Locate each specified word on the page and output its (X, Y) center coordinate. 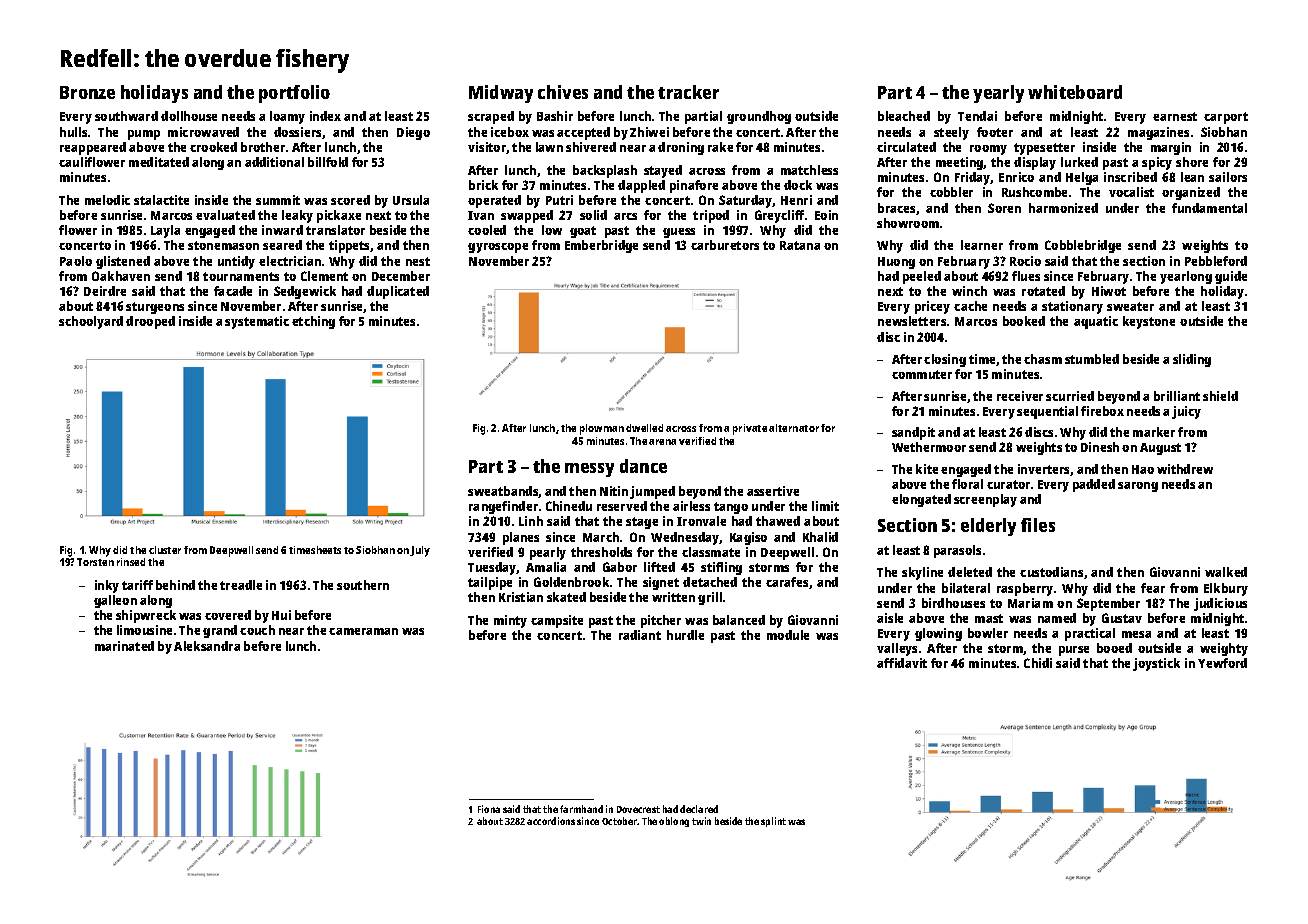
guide (1231, 277)
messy (589, 470)
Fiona (489, 809)
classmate (711, 552)
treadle (241, 585)
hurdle (685, 635)
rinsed (131, 562)
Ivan (481, 215)
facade (233, 291)
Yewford (1222, 663)
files (1038, 525)
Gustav (1122, 618)
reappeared (93, 148)
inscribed (1130, 177)
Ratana (800, 245)
